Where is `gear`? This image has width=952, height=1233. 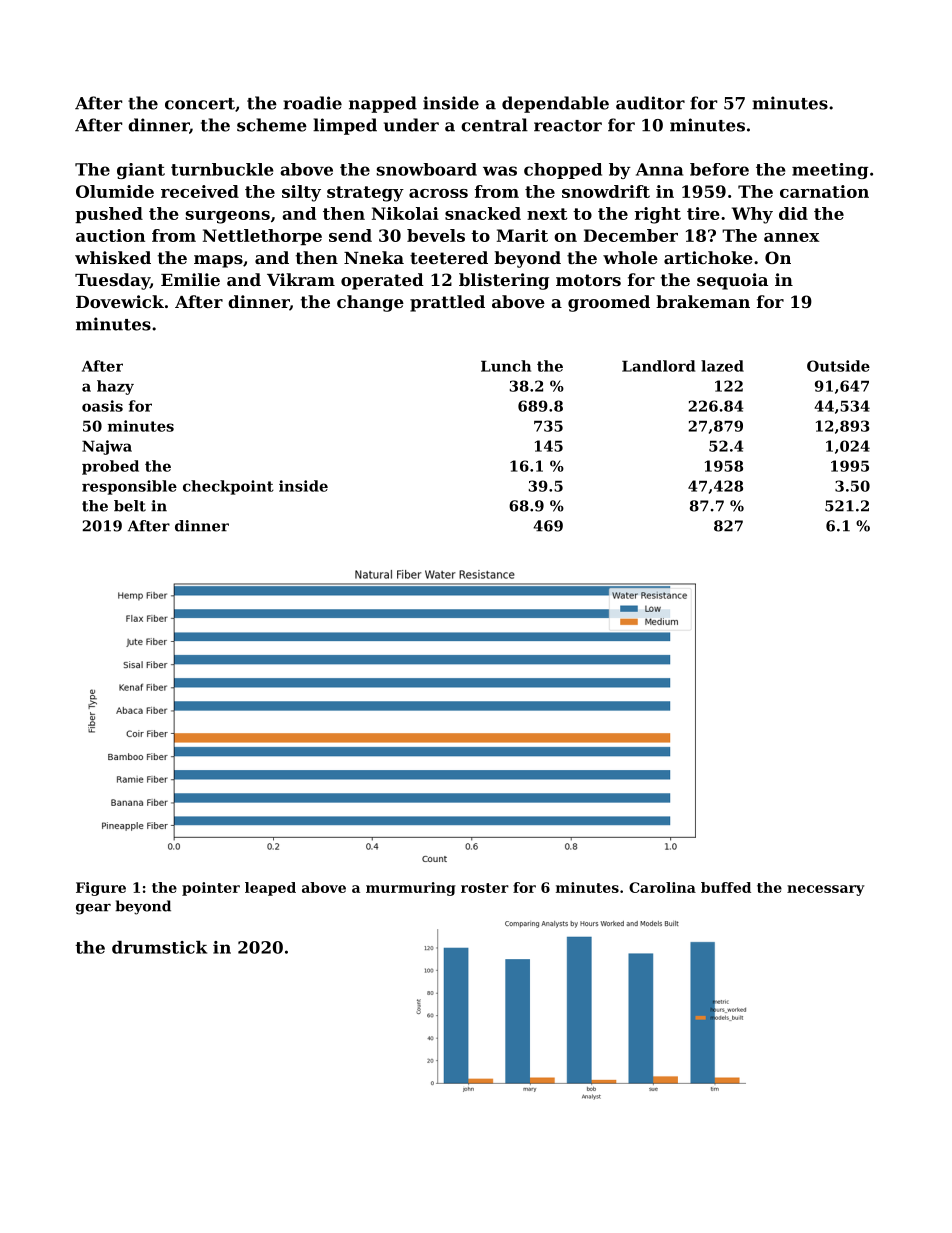 gear is located at coordinates (93, 909).
